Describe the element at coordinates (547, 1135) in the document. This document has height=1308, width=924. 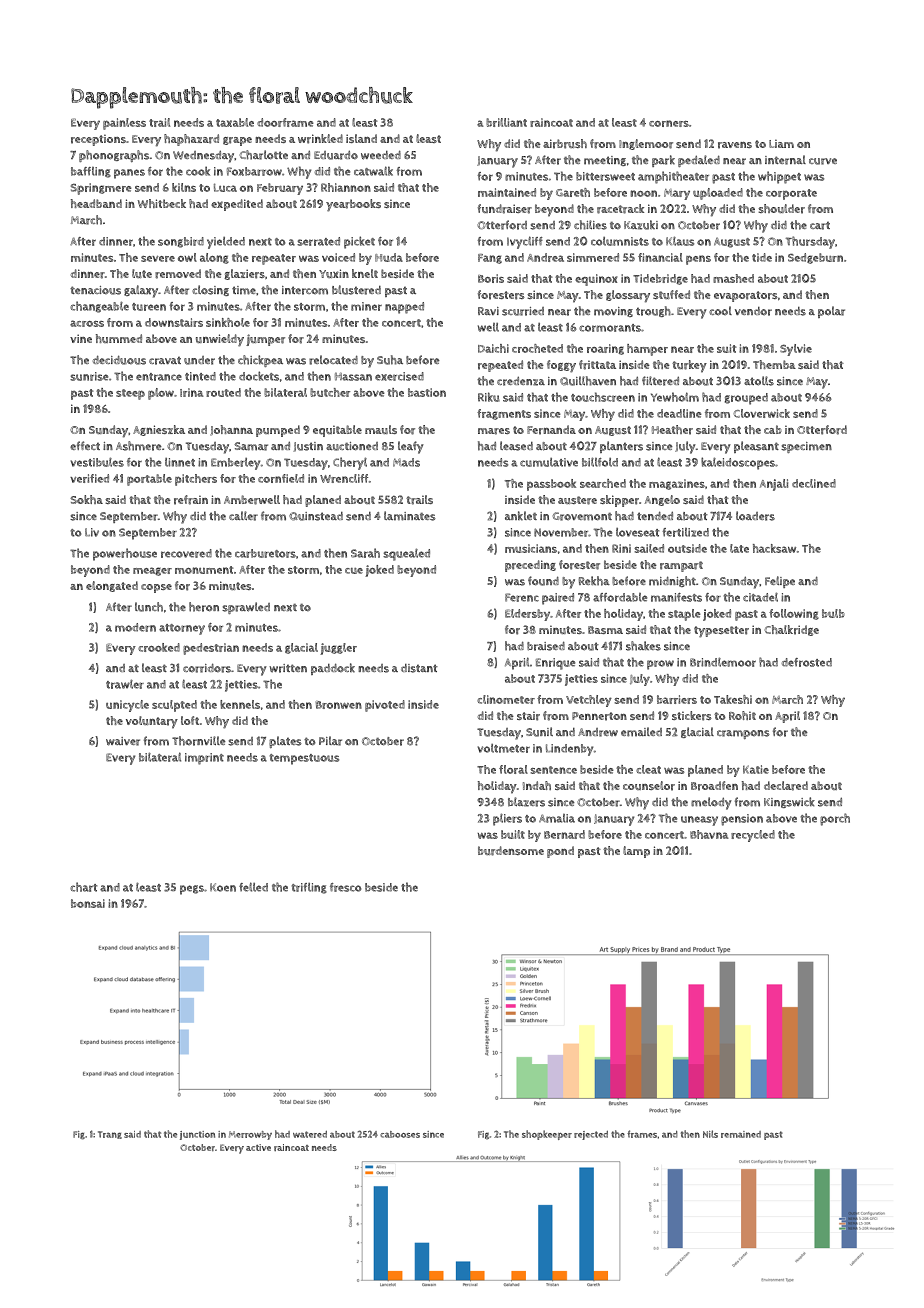
I see `shopkeeper` at that location.
